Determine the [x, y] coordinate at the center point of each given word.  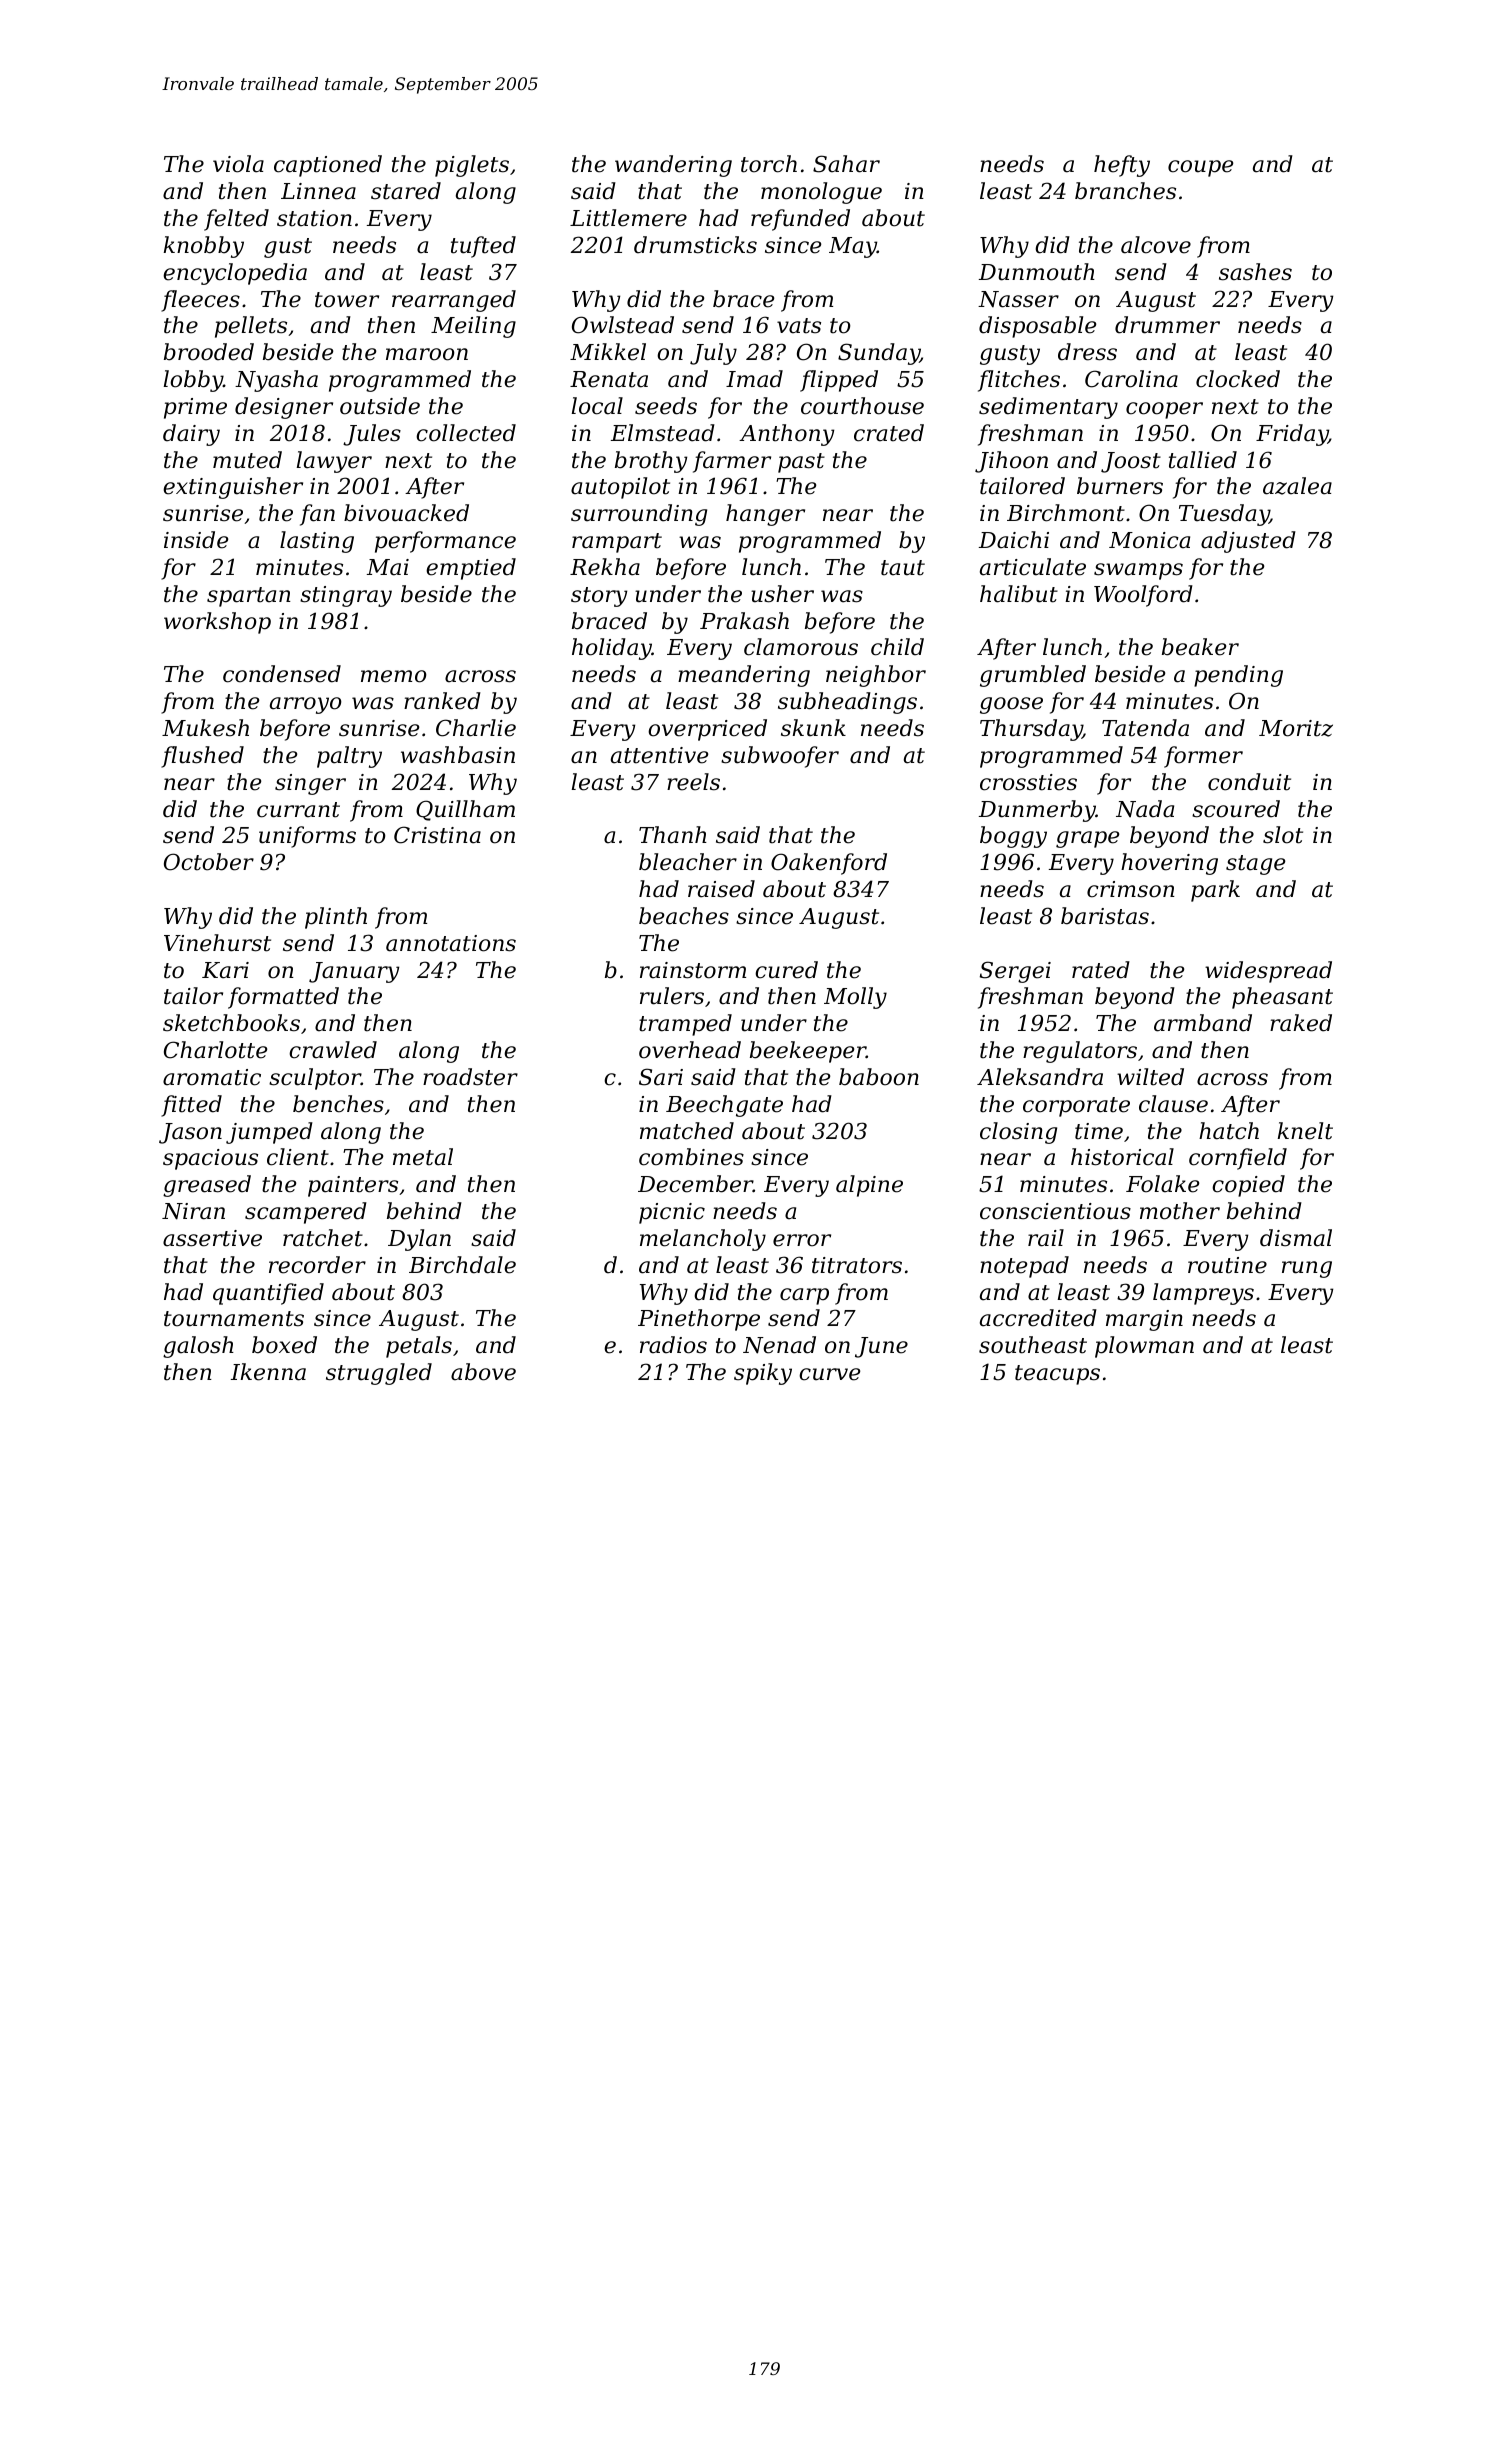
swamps [1138, 571]
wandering [673, 166]
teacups [1057, 1375]
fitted [191, 1106]
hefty [1122, 166]
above [483, 1372]
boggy [1013, 837]
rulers [672, 996]
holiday [612, 649]
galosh [198, 1347]
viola [238, 164]
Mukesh [205, 728]
